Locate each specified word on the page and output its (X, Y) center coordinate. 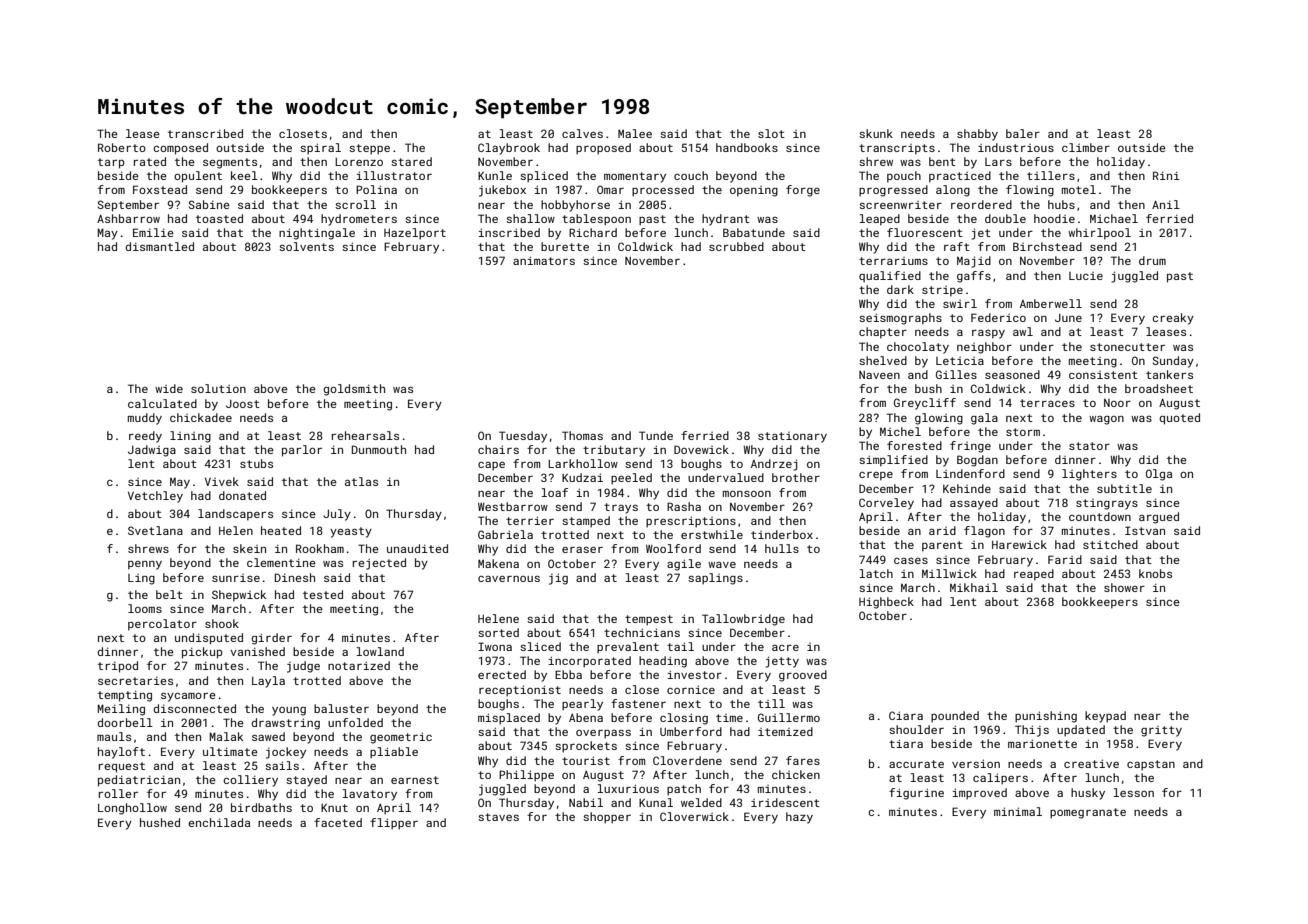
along (953, 191)
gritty (1161, 731)
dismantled (159, 246)
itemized (785, 731)
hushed (160, 822)
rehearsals (365, 435)
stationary (792, 437)
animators (544, 260)
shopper (607, 818)
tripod (118, 667)
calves (582, 133)
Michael (1114, 218)
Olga (1159, 475)
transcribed (205, 133)
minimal (1018, 811)
